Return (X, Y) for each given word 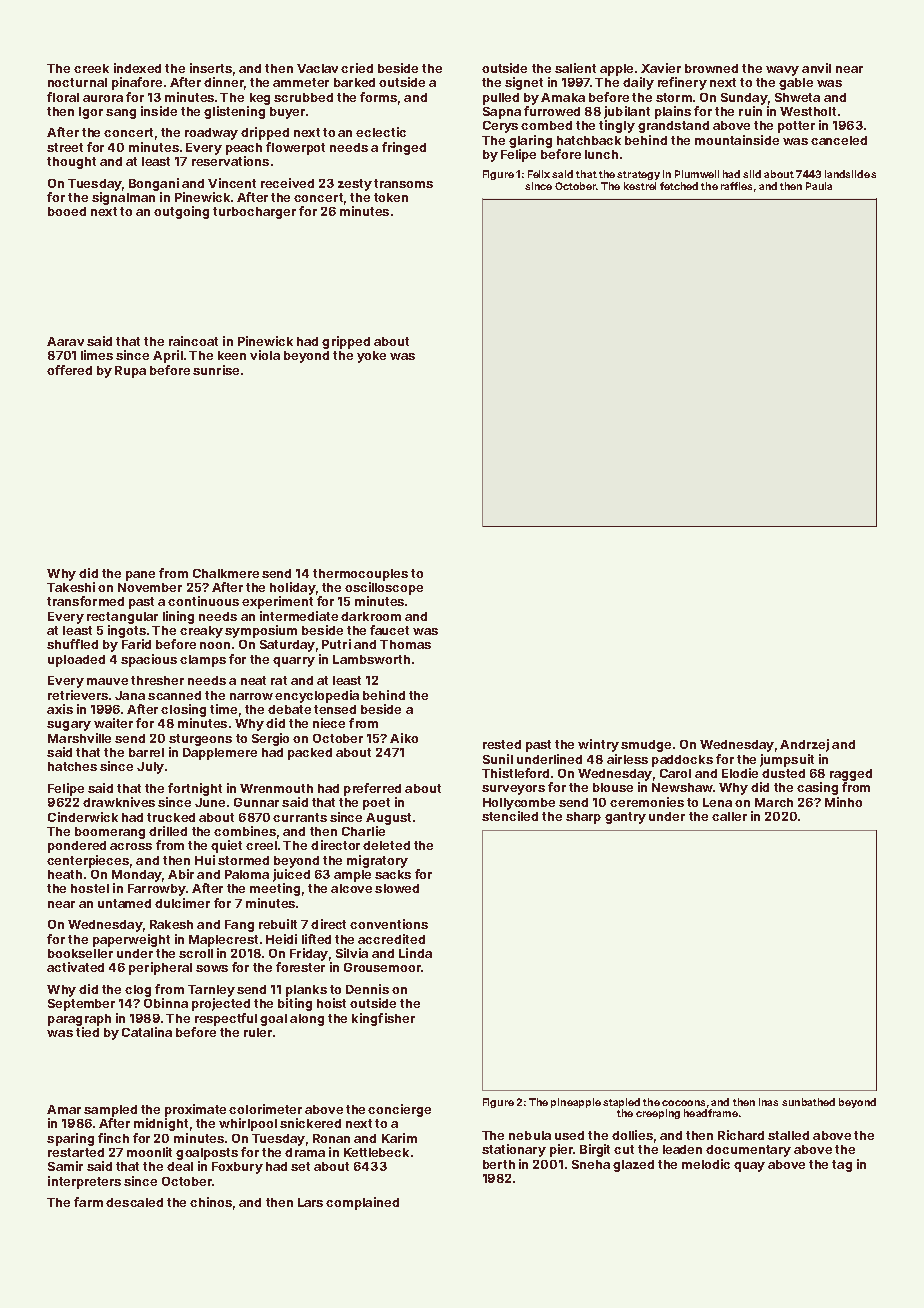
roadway (211, 134)
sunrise (216, 370)
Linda (415, 953)
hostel (90, 888)
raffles (736, 186)
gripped (346, 342)
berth (499, 1164)
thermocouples (360, 575)
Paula (819, 186)
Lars (310, 1202)
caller (729, 816)
